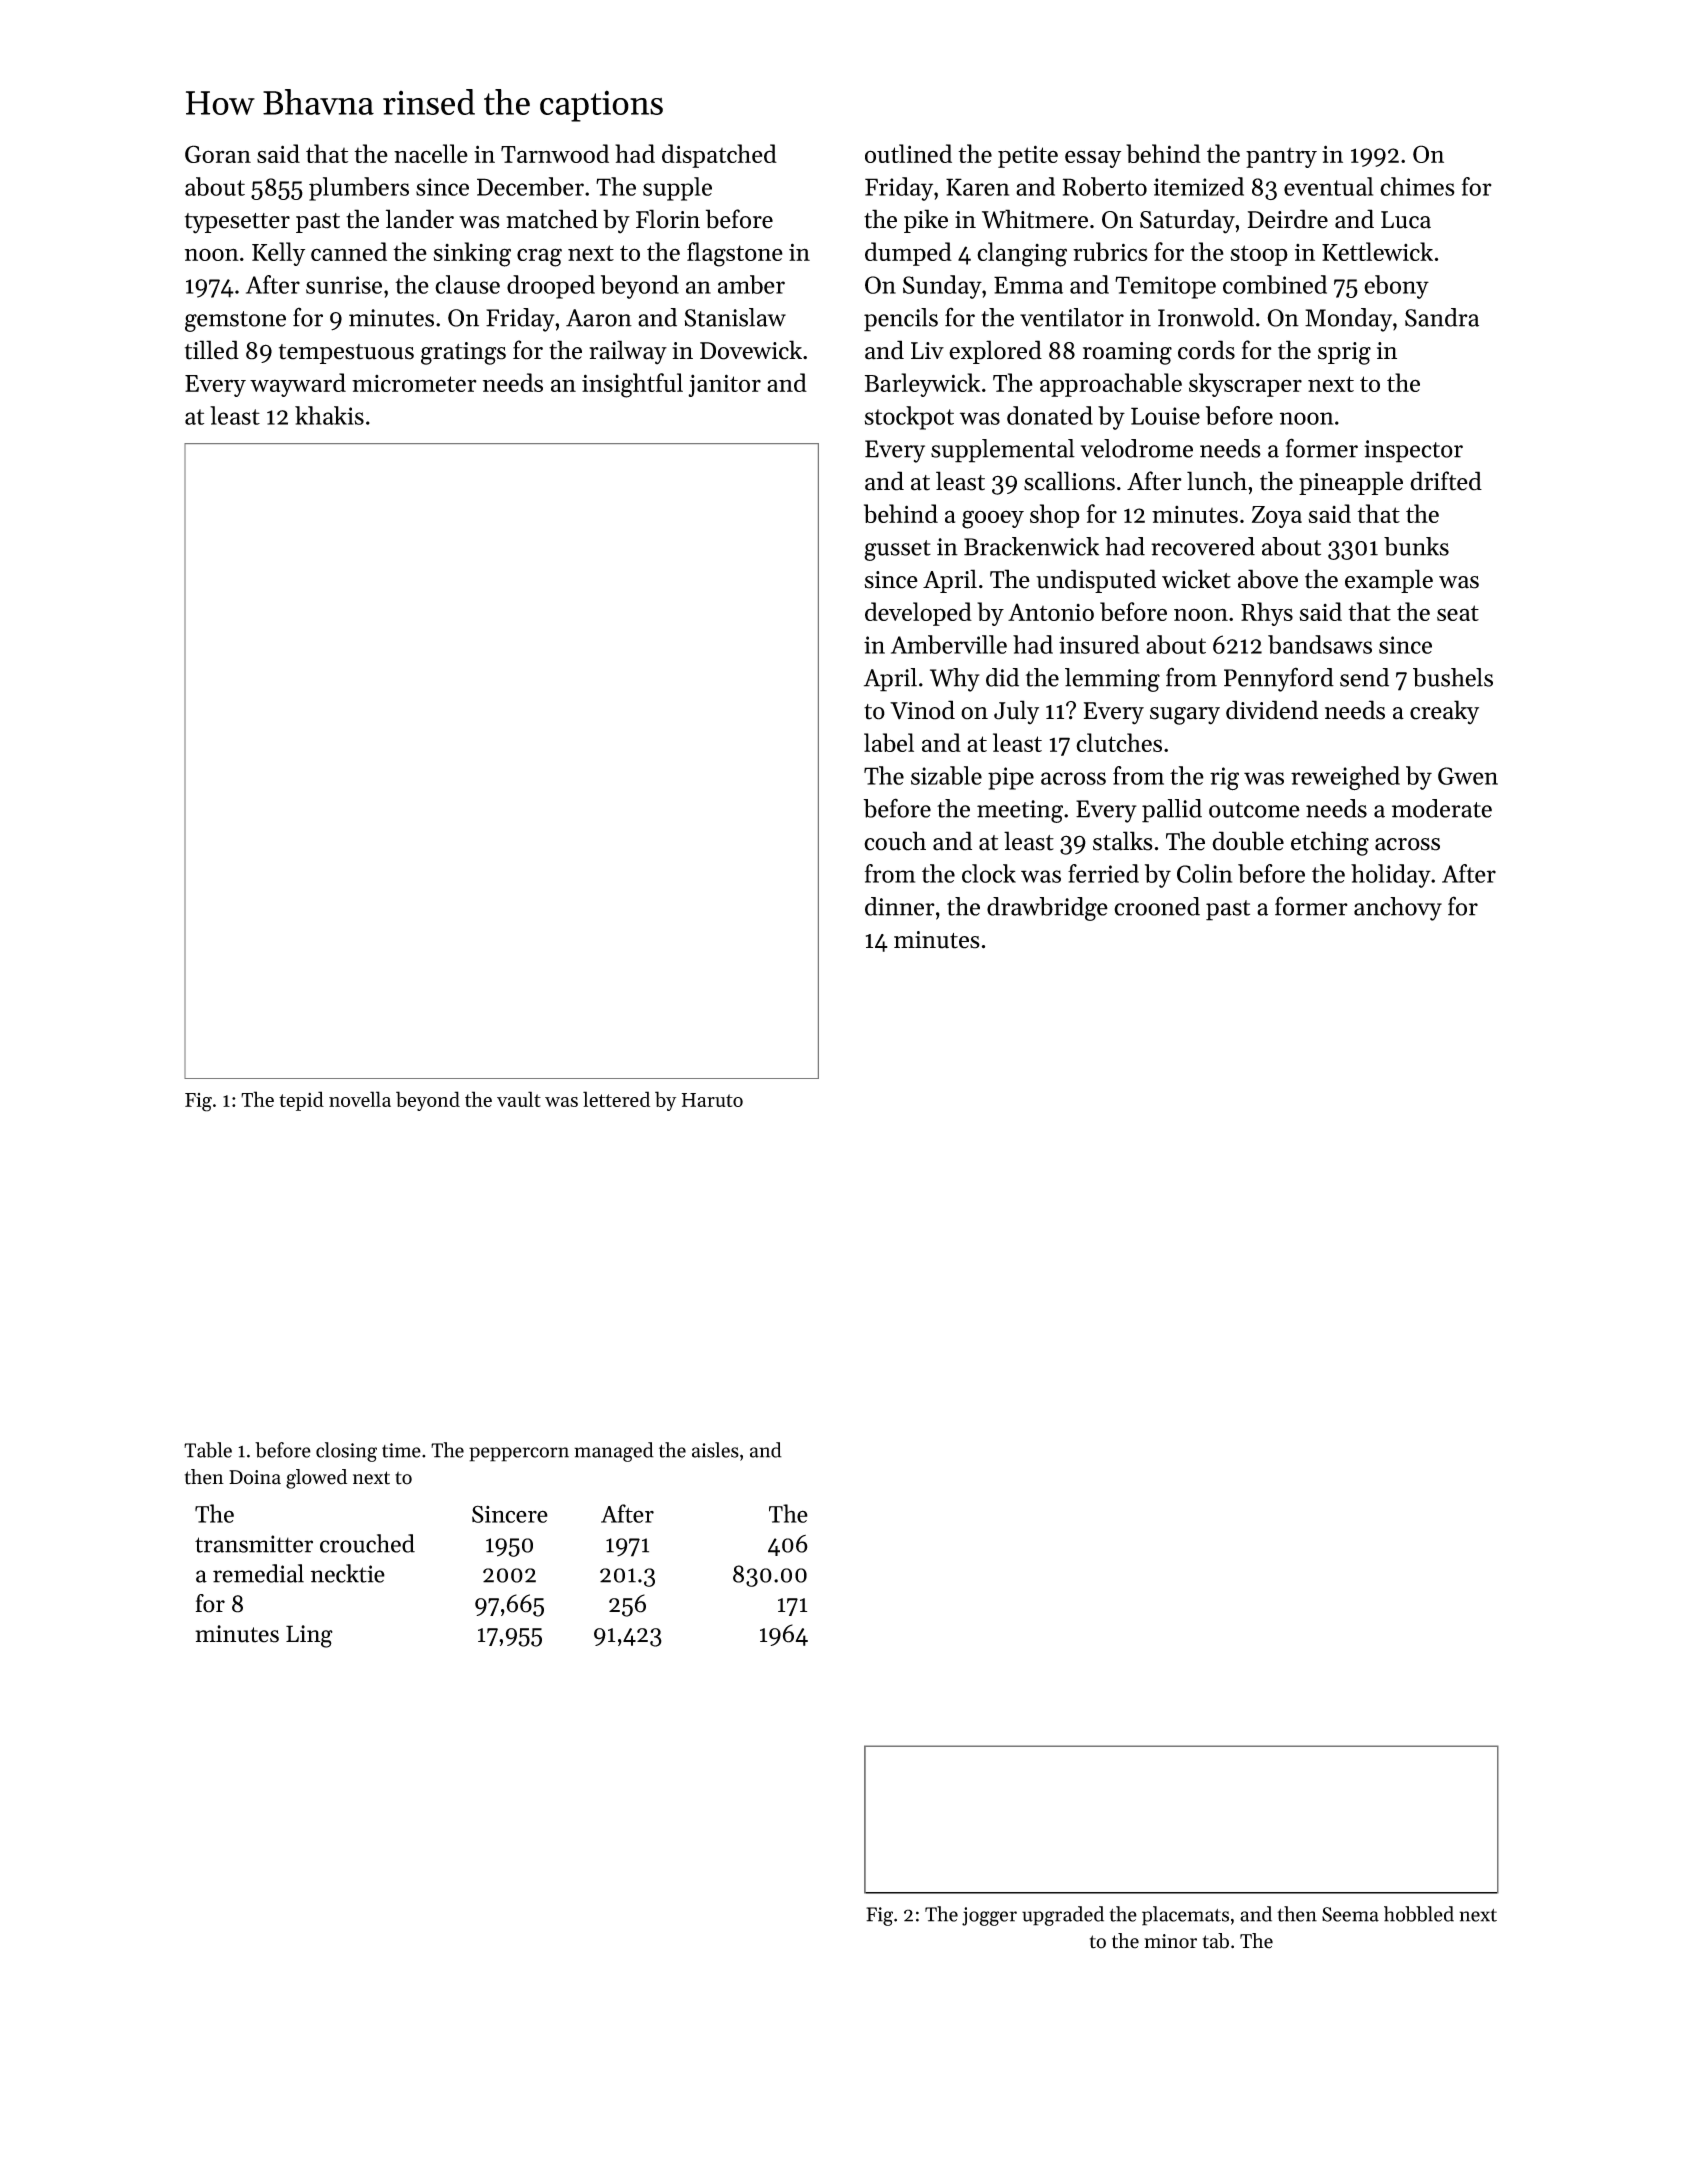  What do you see at coordinates (712, 1100) in the document?
I see `Haruto` at bounding box center [712, 1100].
